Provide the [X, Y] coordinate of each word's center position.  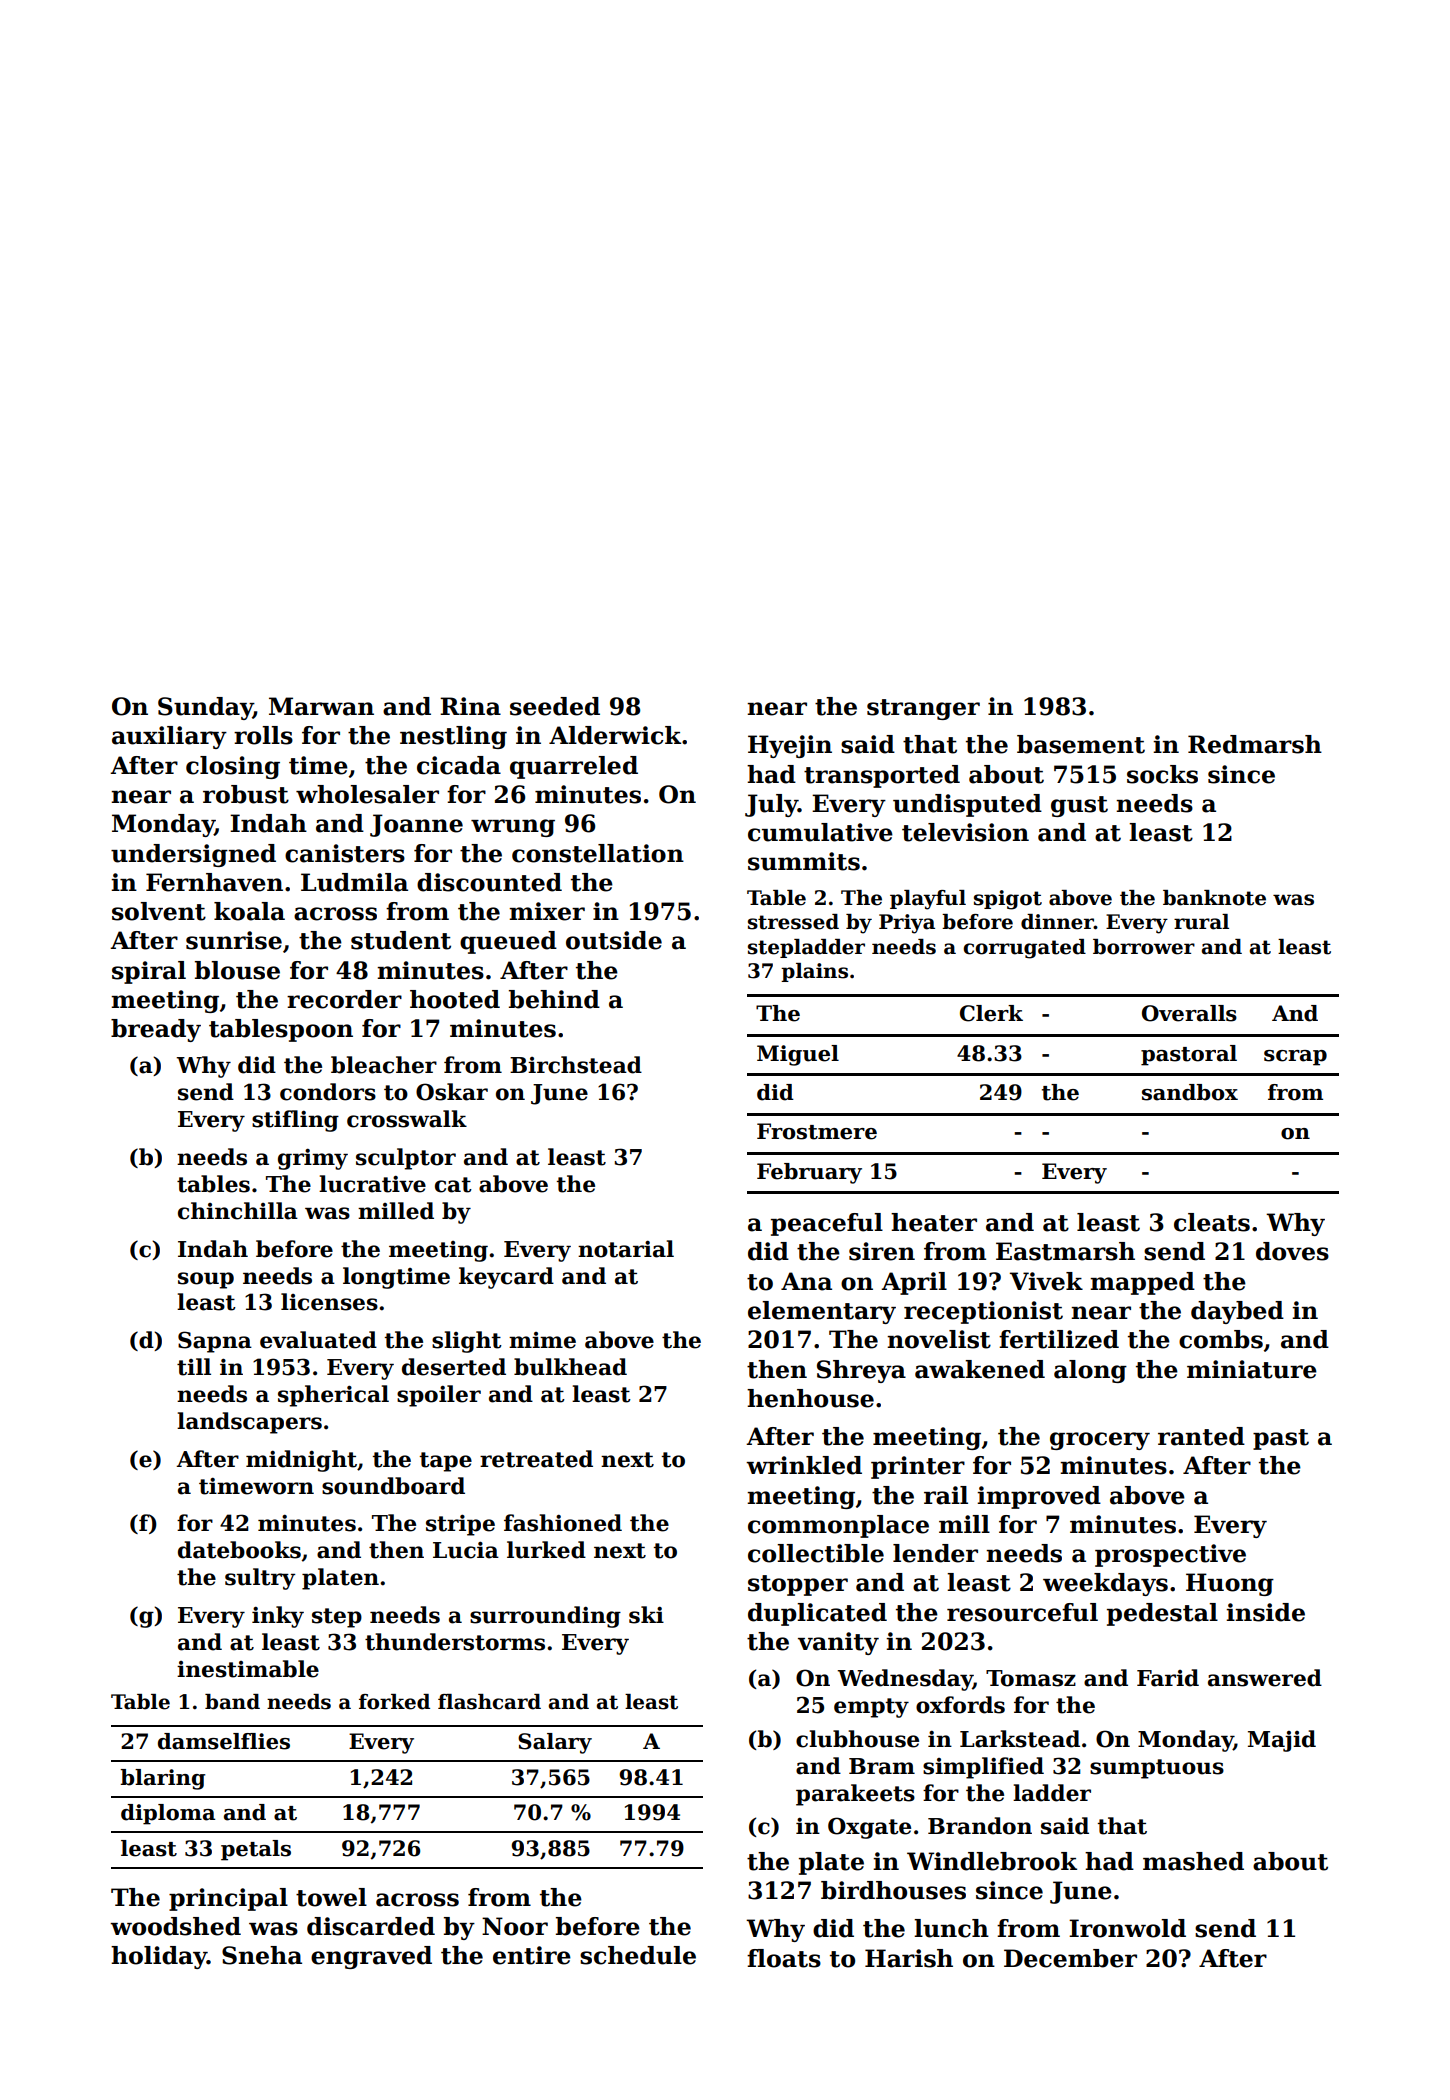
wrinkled [804, 1465]
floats [784, 1958]
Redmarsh [1255, 744]
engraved [371, 1957]
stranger [923, 709]
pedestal [1162, 1614]
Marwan [321, 706]
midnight [301, 1461]
